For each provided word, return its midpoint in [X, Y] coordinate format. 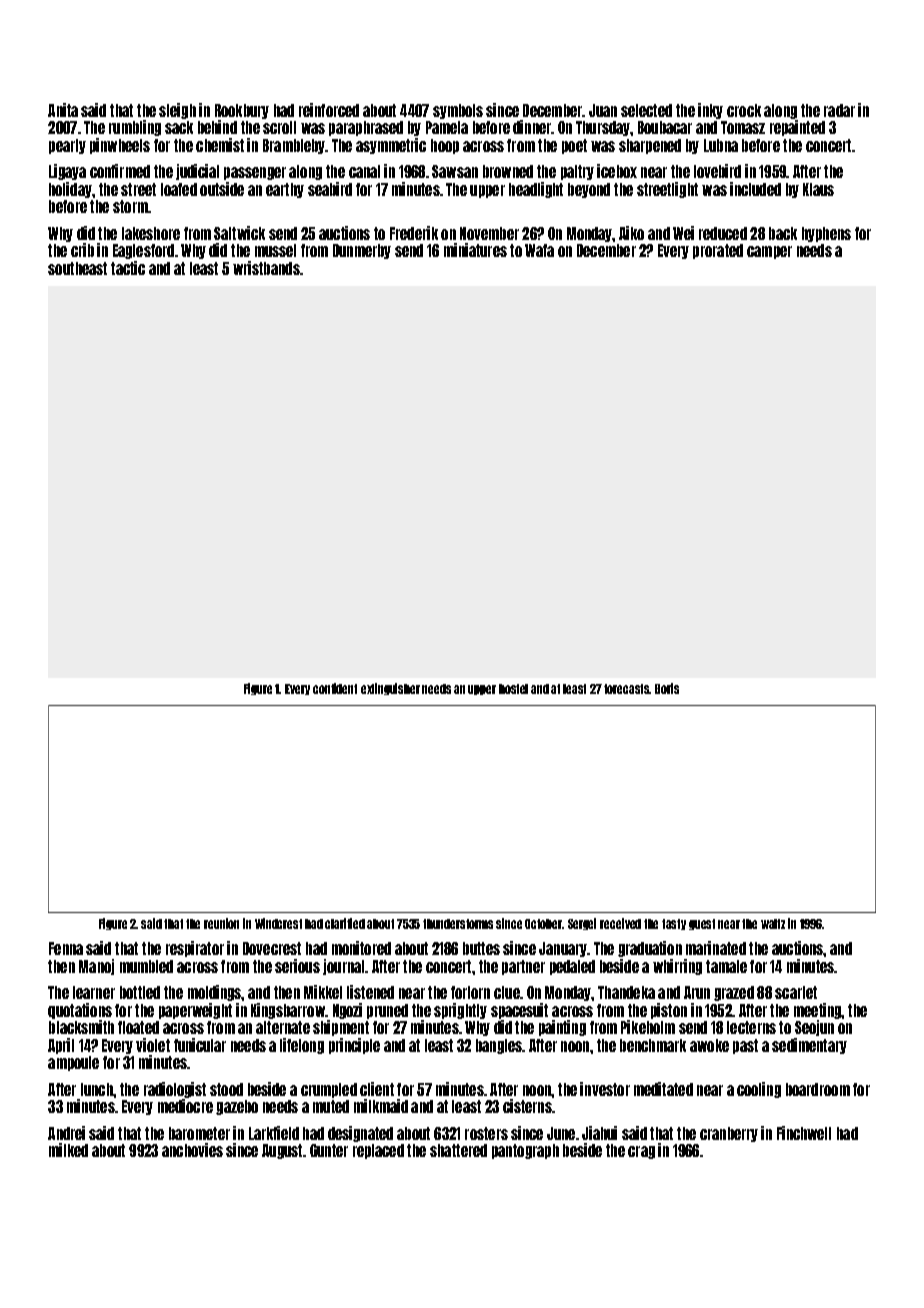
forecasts [627, 689]
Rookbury [242, 111]
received [620, 923]
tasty [674, 924]
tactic [128, 268]
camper [769, 252]
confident [335, 688]
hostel [513, 689]
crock [744, 110]
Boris [667, 688]
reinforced [329, 110]
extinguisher [390, 689]
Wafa [539, 250]
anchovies [192, 1150]
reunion [221, 923]
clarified [345, 923]
